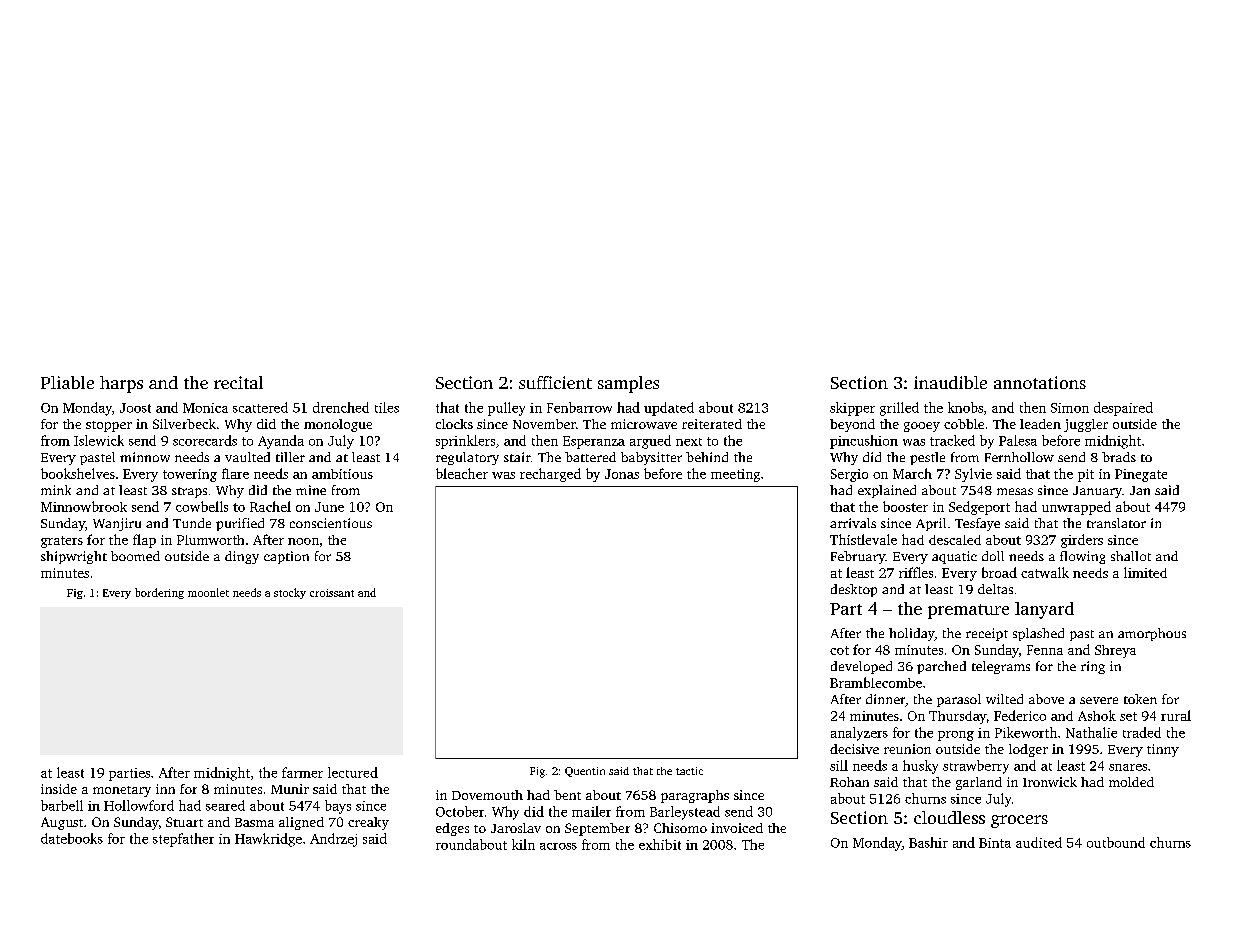  Describe the element at coordinates (858, 557) in the document. I see `February` at that location.
